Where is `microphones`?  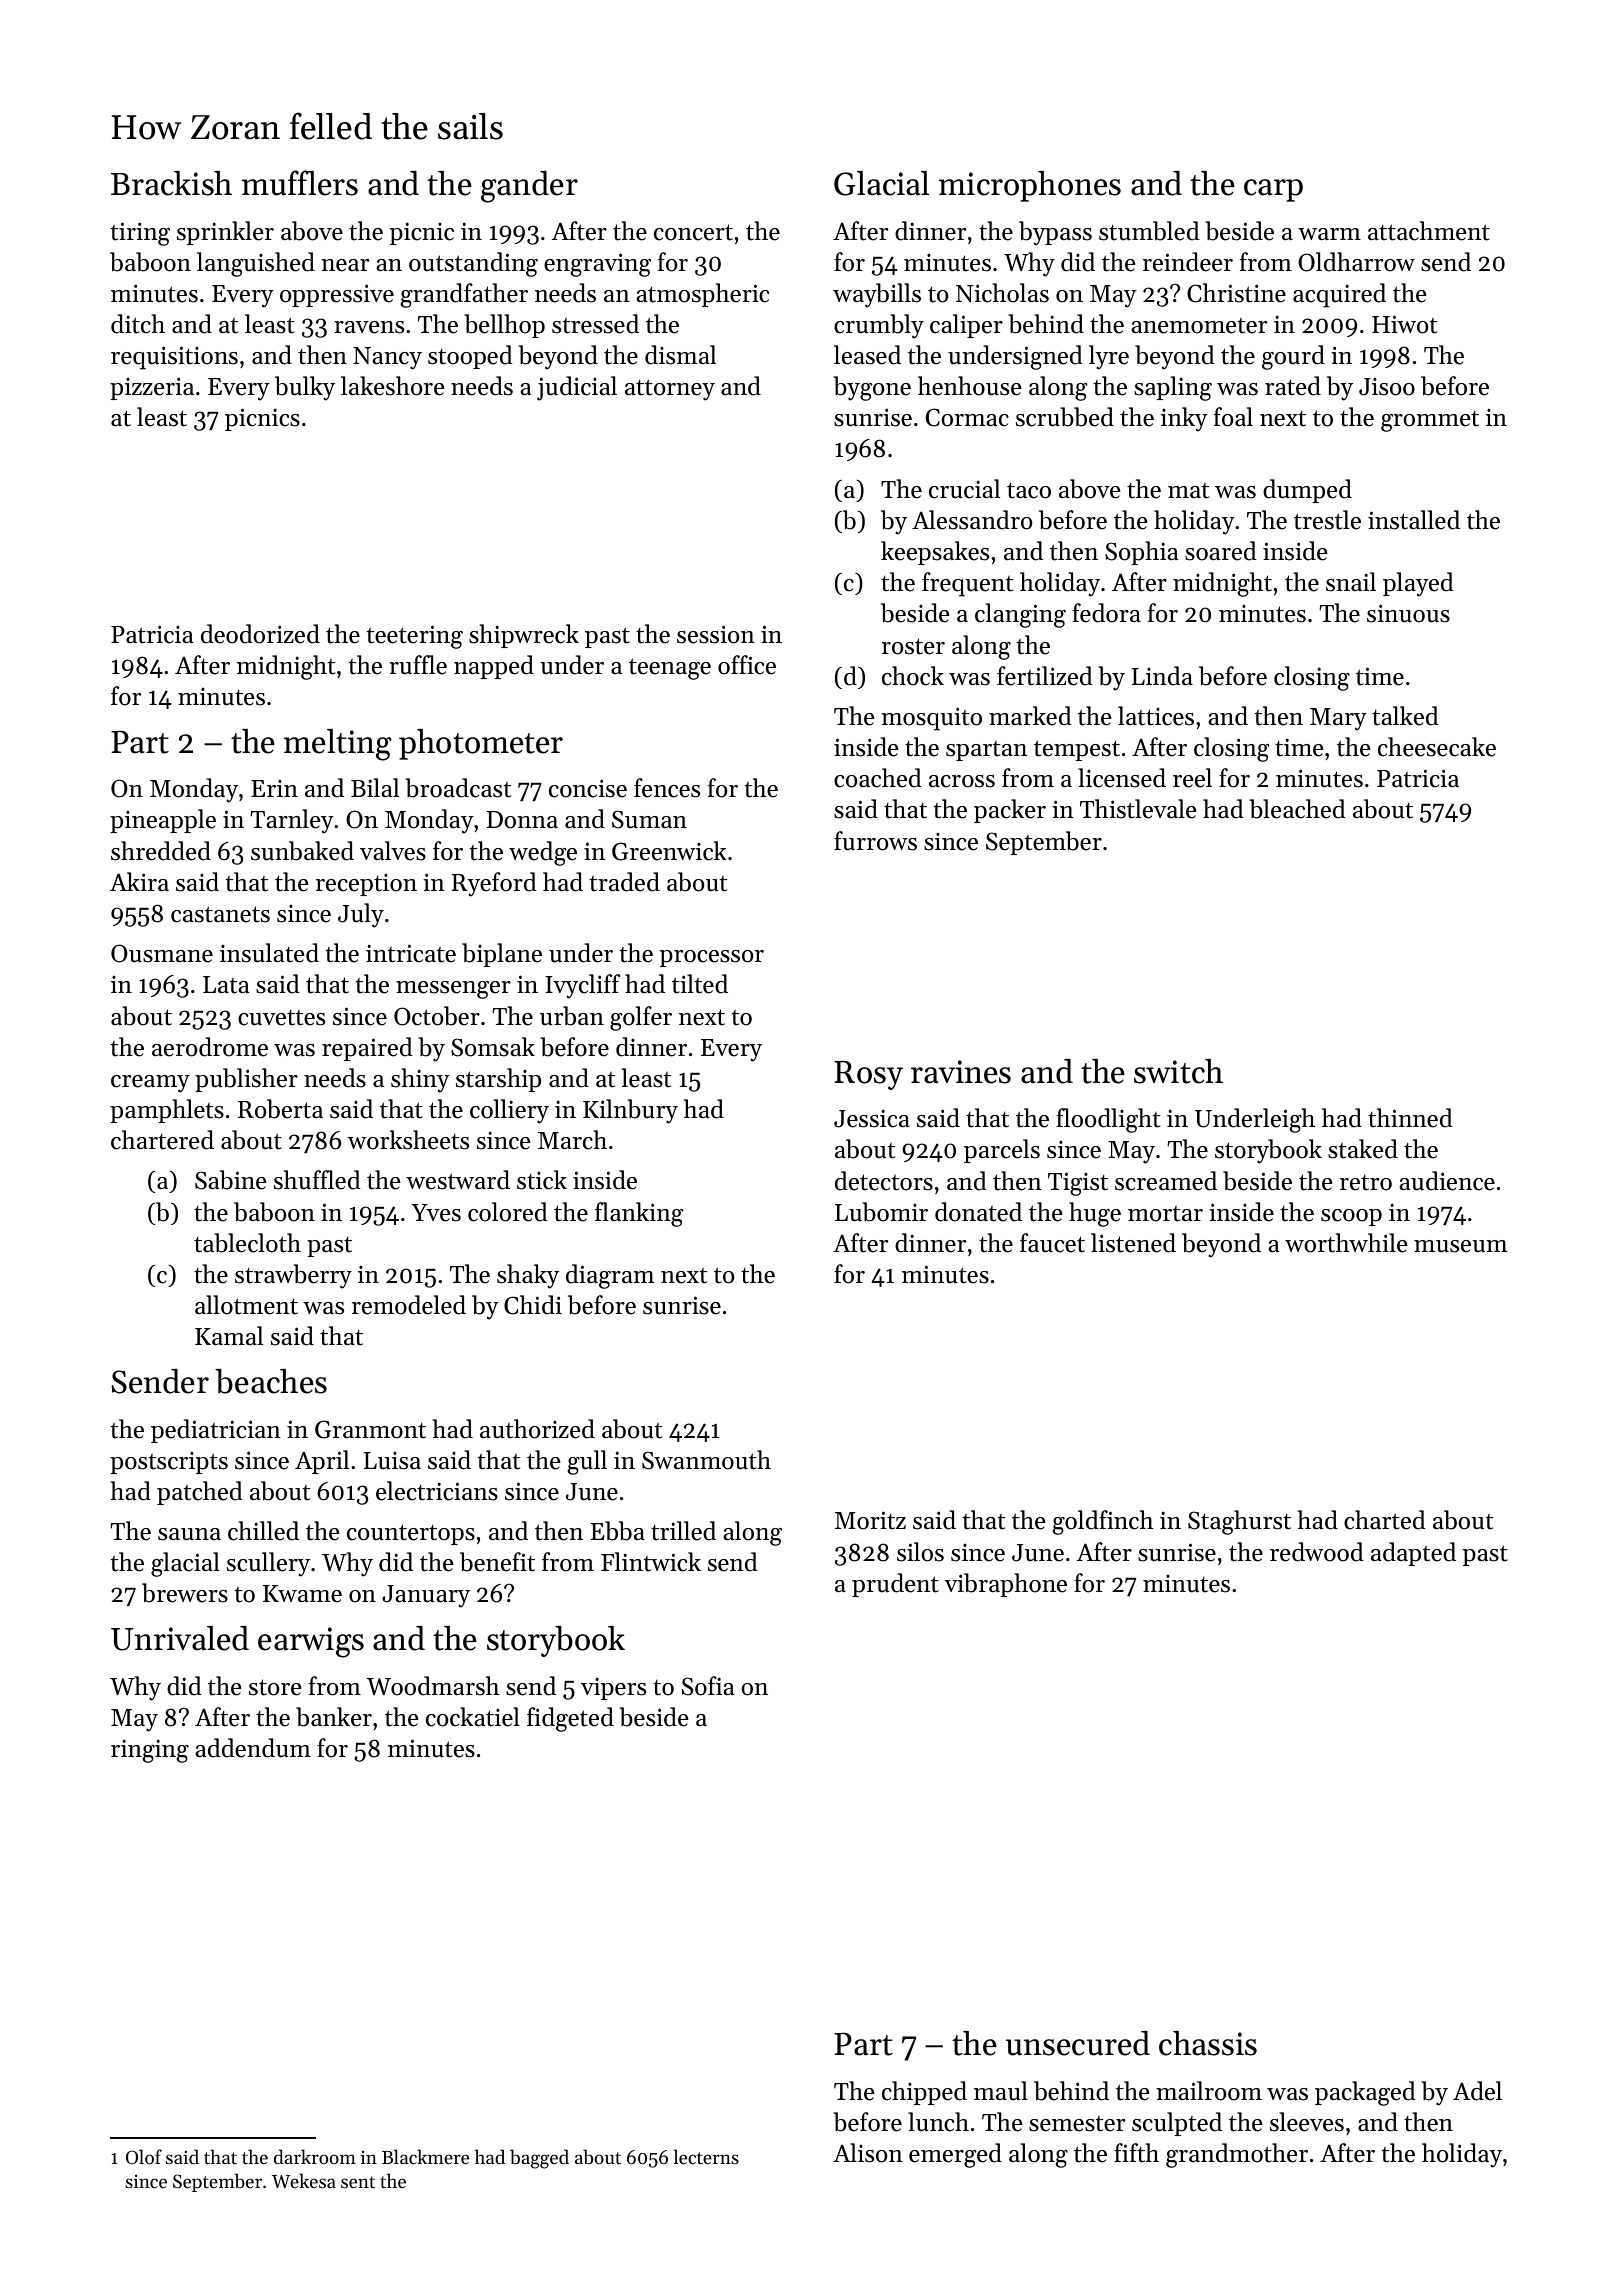 microphones is located at coordinates (1030, 186).
